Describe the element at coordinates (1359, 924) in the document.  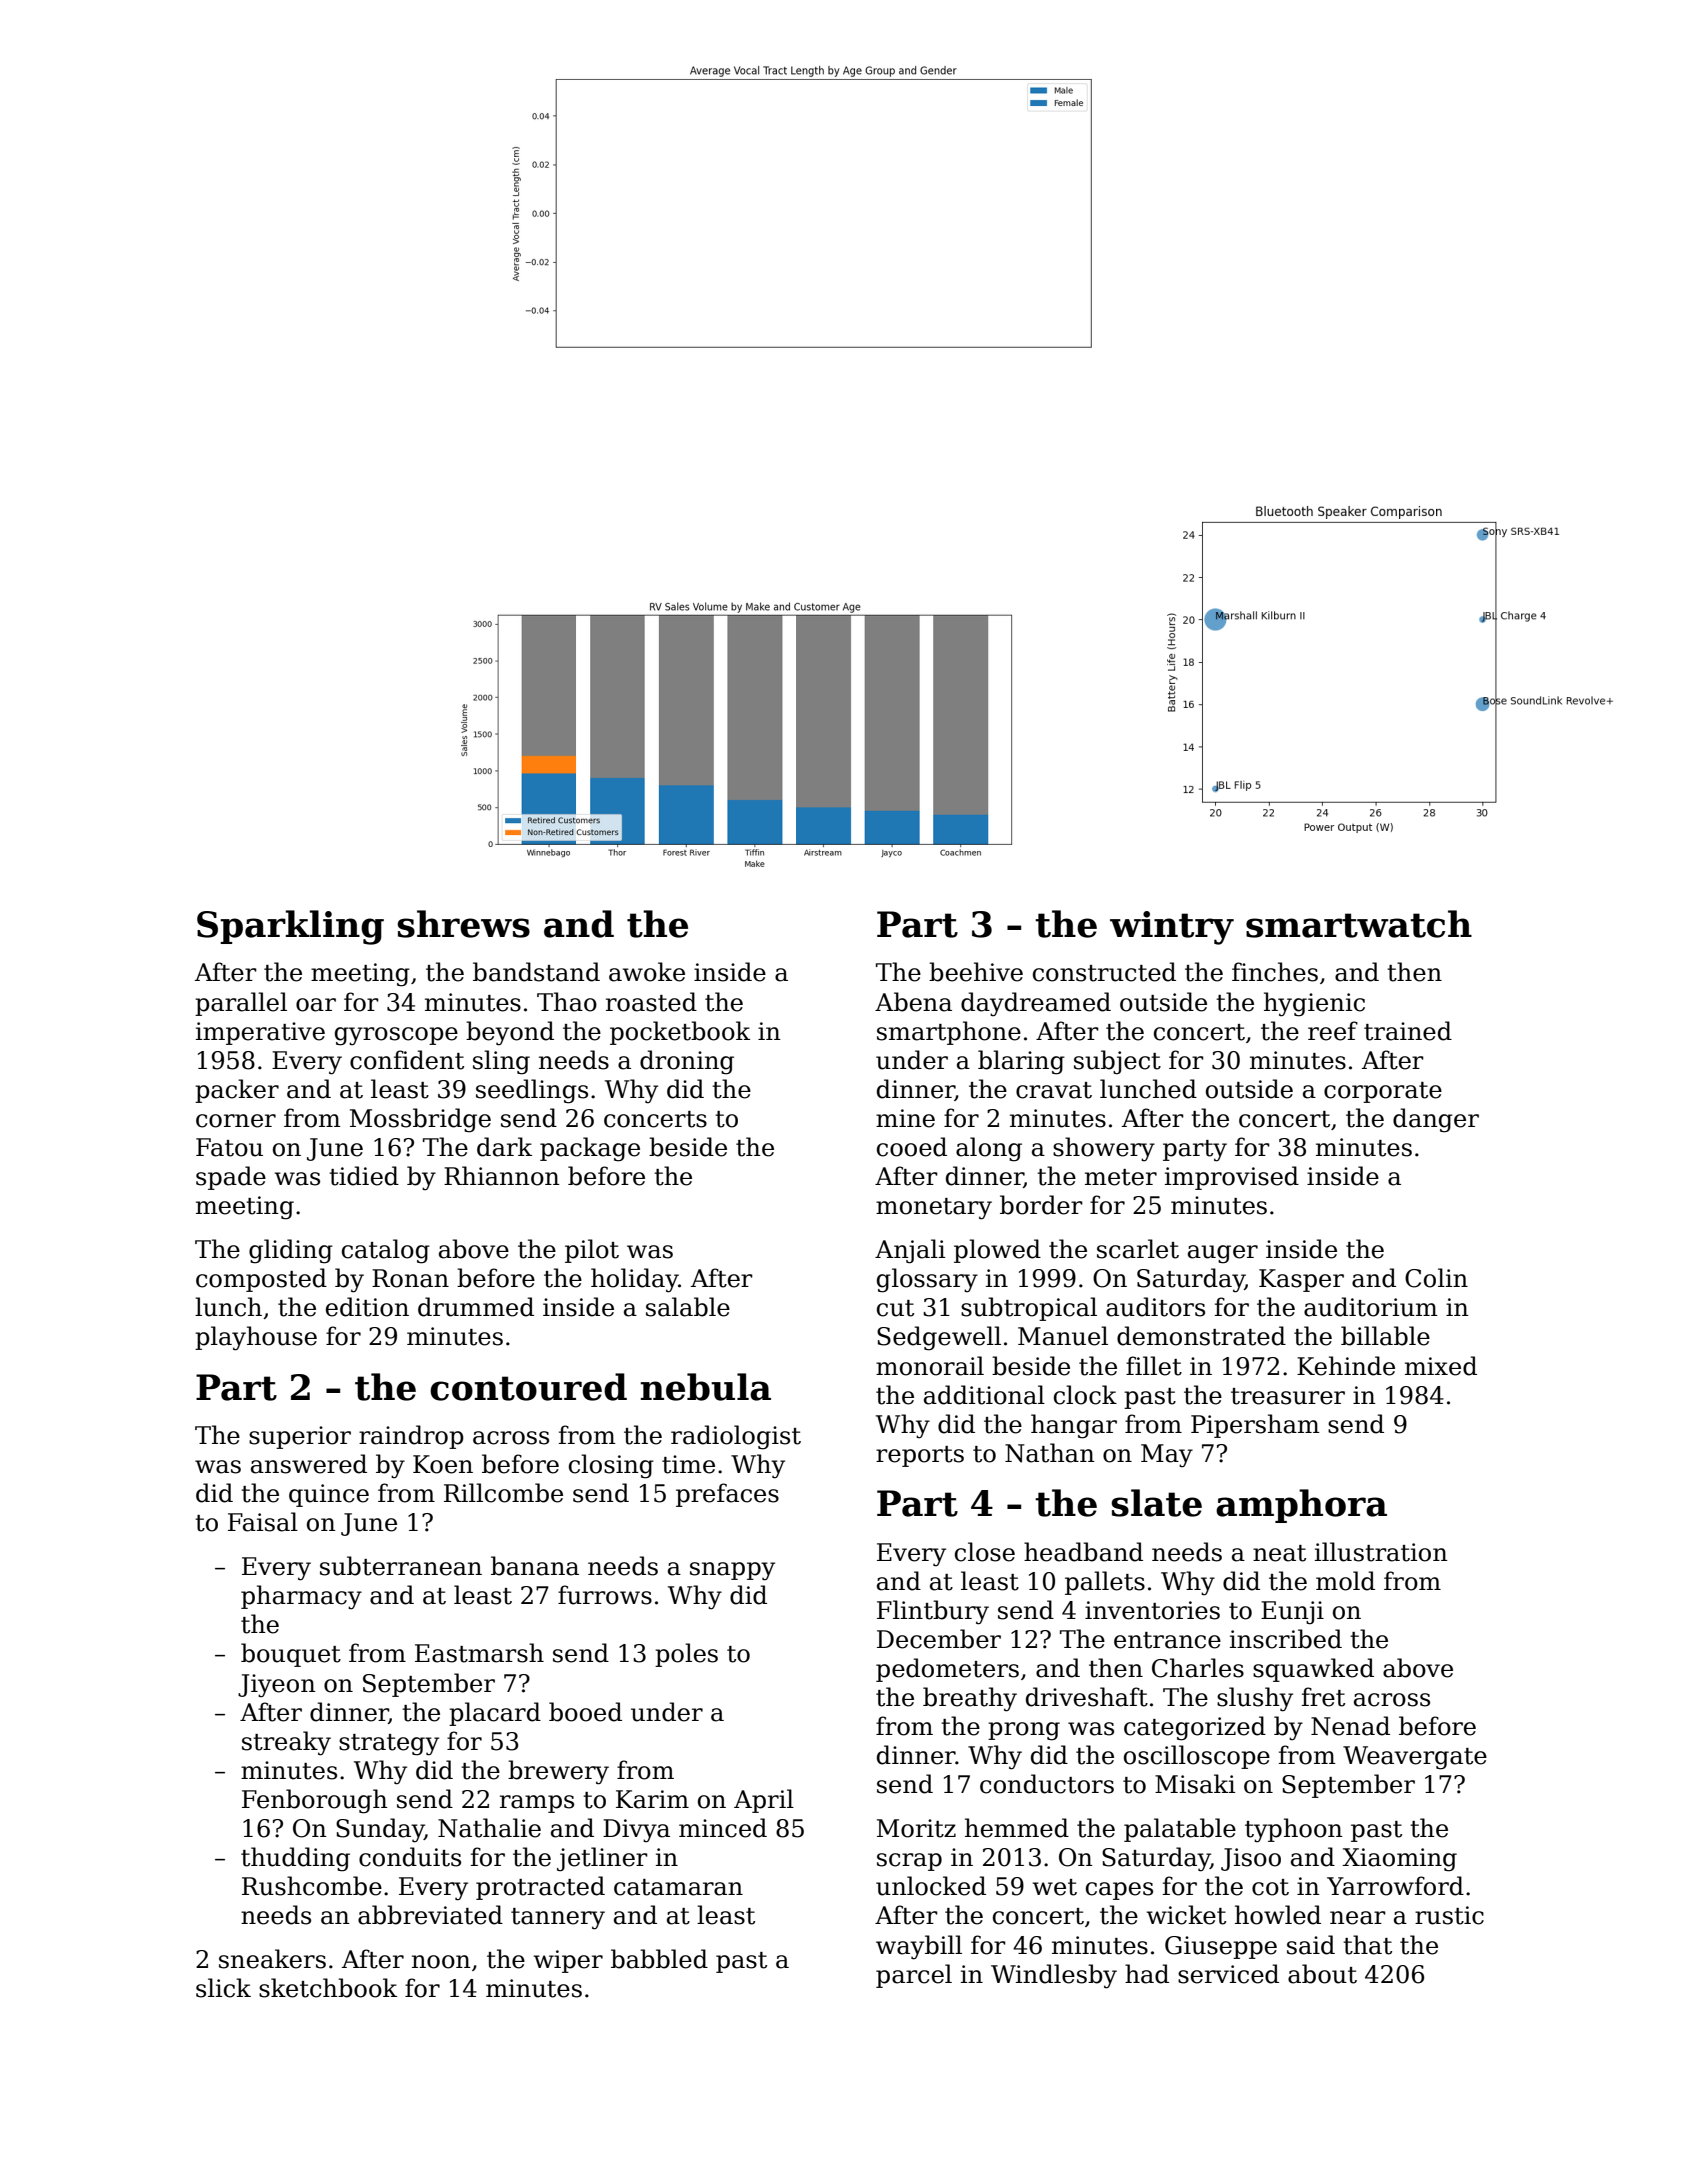
I see `smartwatch` at that location.
